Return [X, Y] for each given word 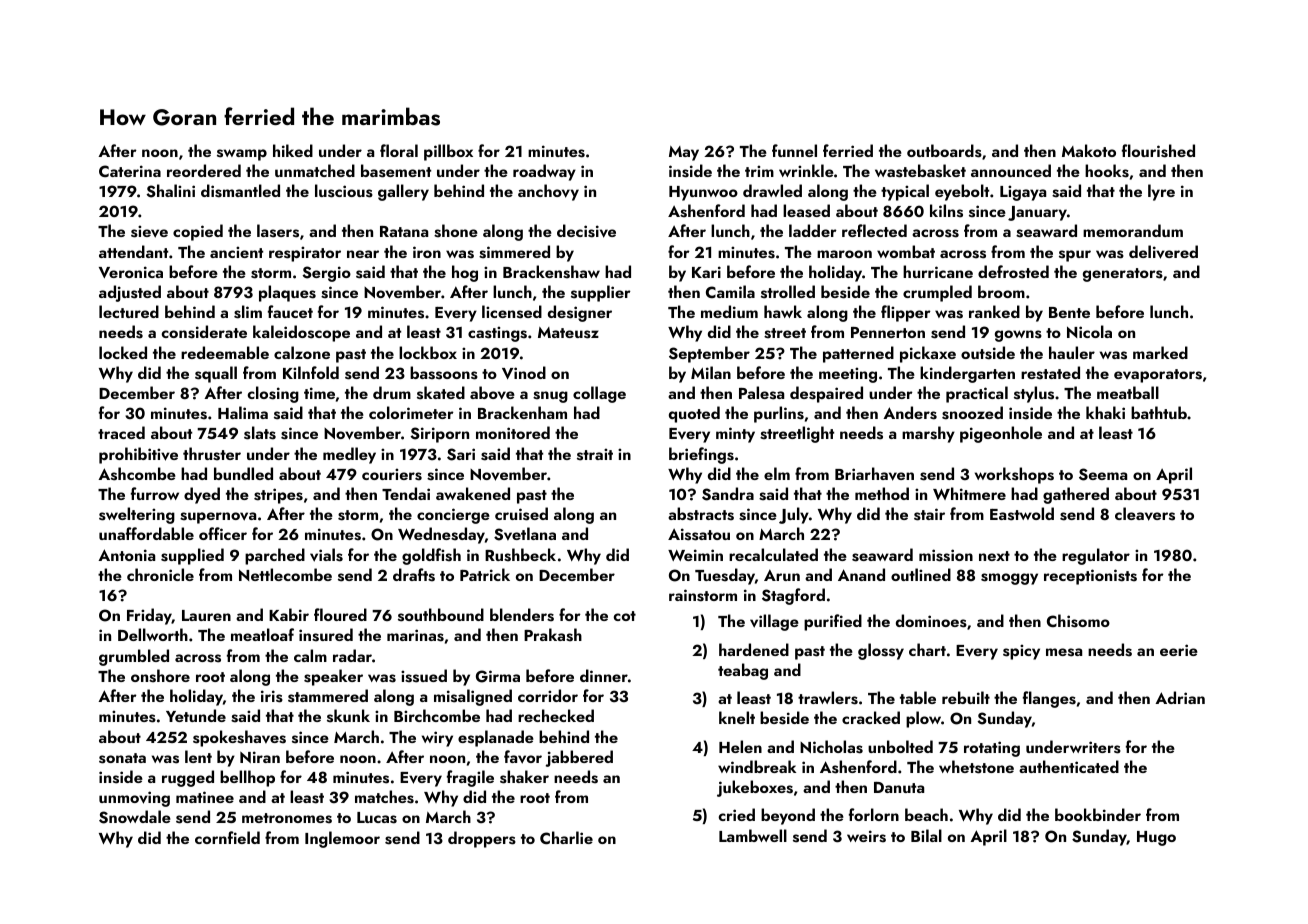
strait [595, 454]
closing [273, 394]
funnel [794, 150]
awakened [473, 493]
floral [399, 150]
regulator [1096, 556]
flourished [1158, 151]
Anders [910, 413]
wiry [437, 739]
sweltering [137, 515]
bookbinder [1098, 814]
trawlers [828, 698]
